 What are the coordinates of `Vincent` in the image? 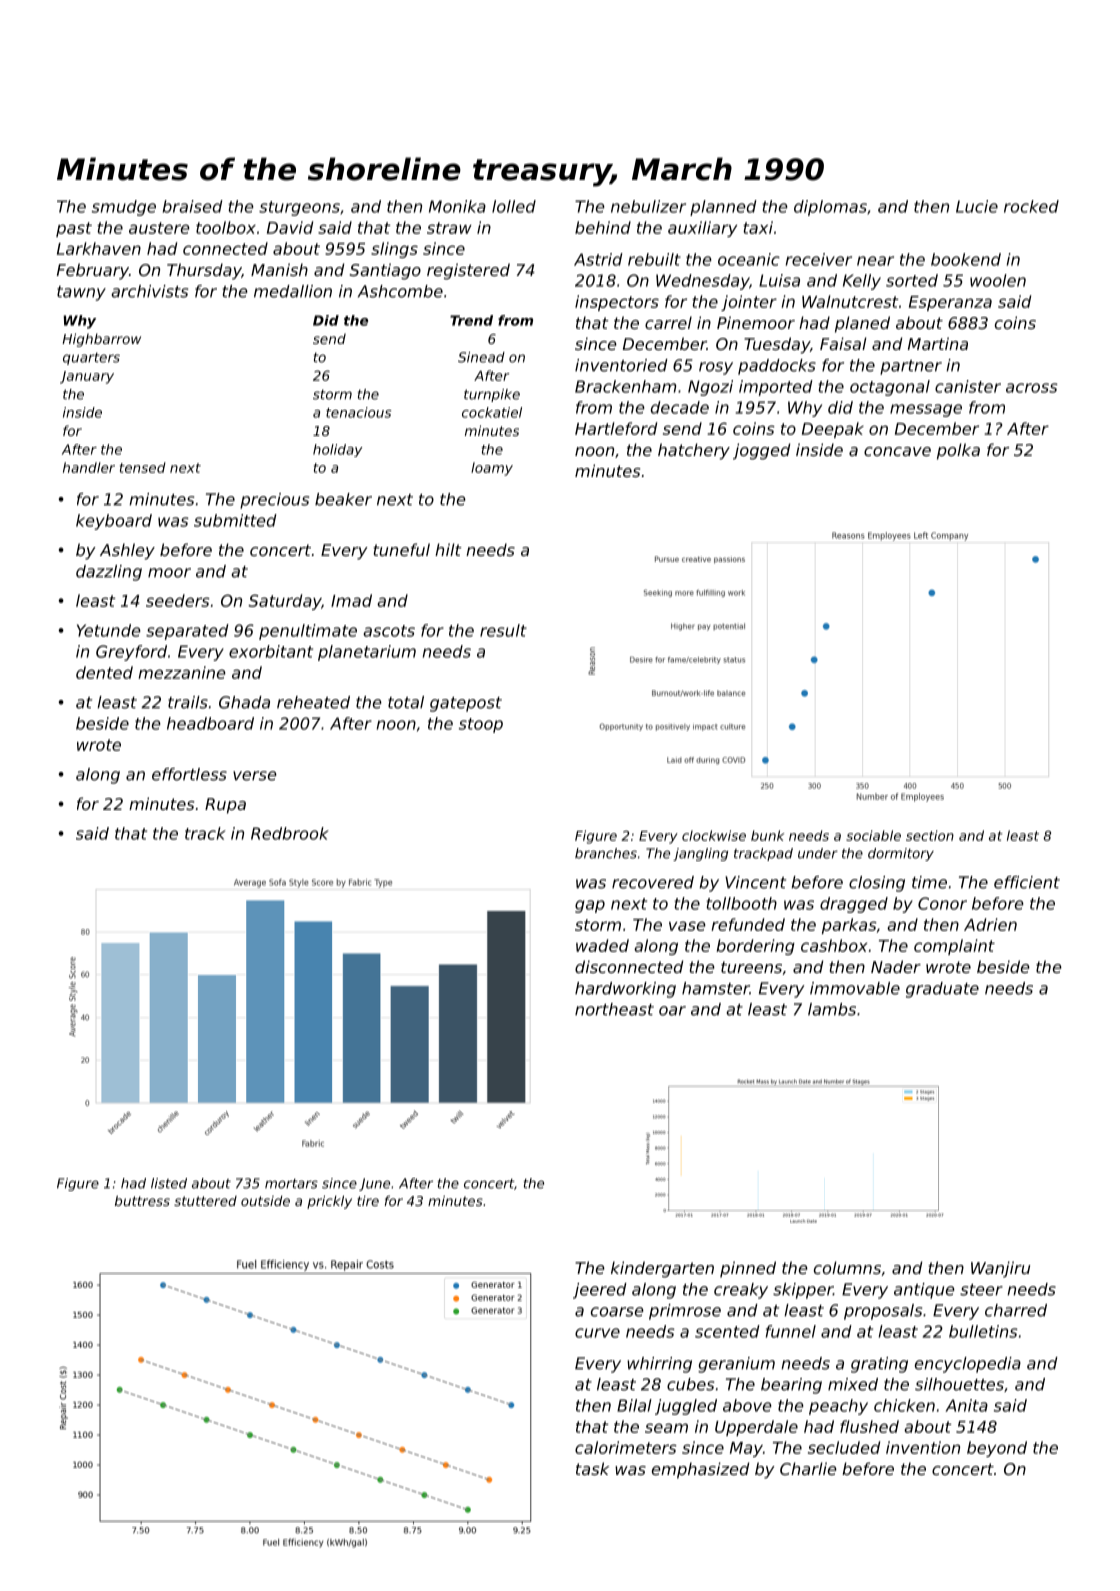 It's located at (755, 882).
